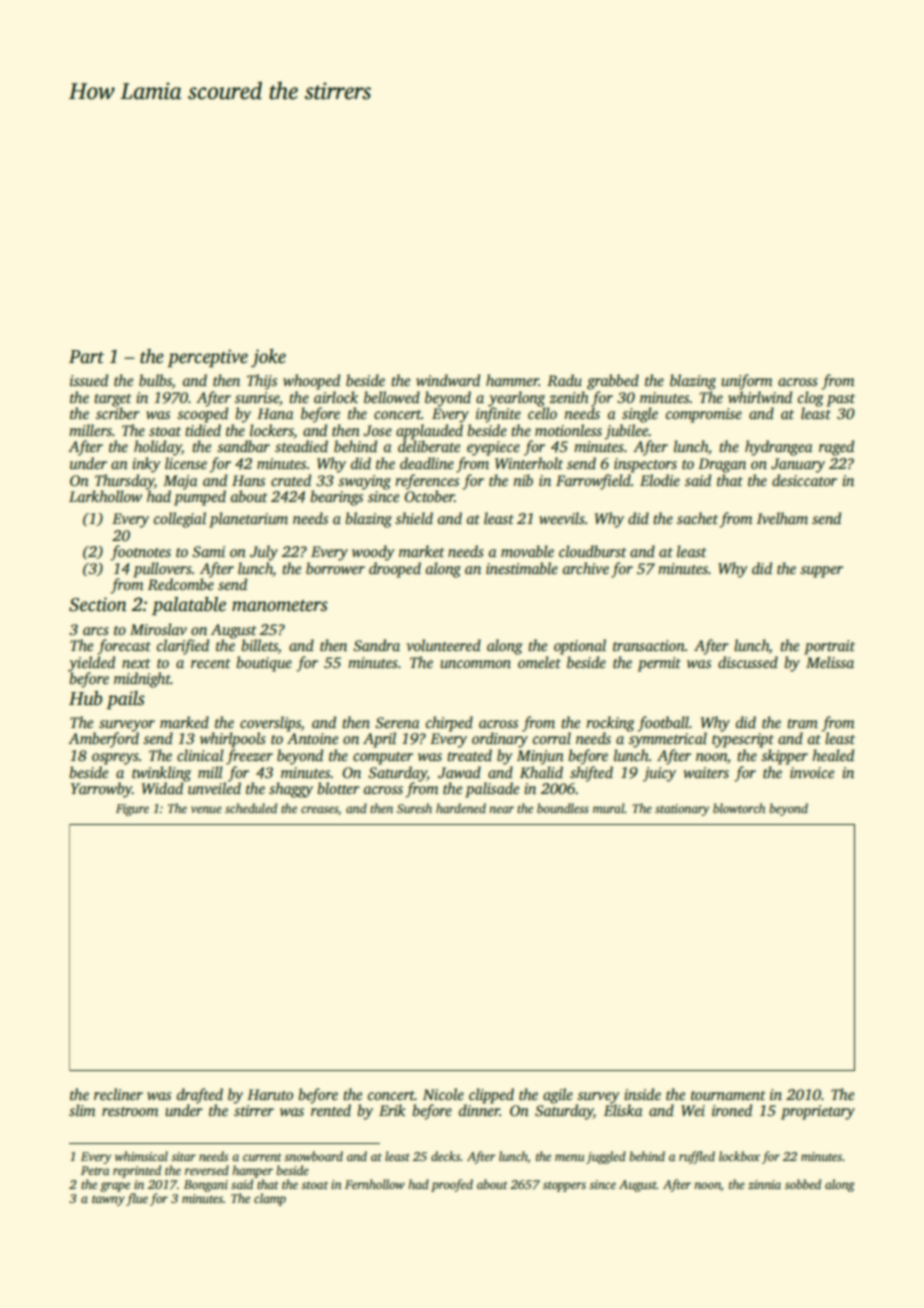 This screenshot has height=1308, width=924. I want to click on invoice, so click(812, 772).
